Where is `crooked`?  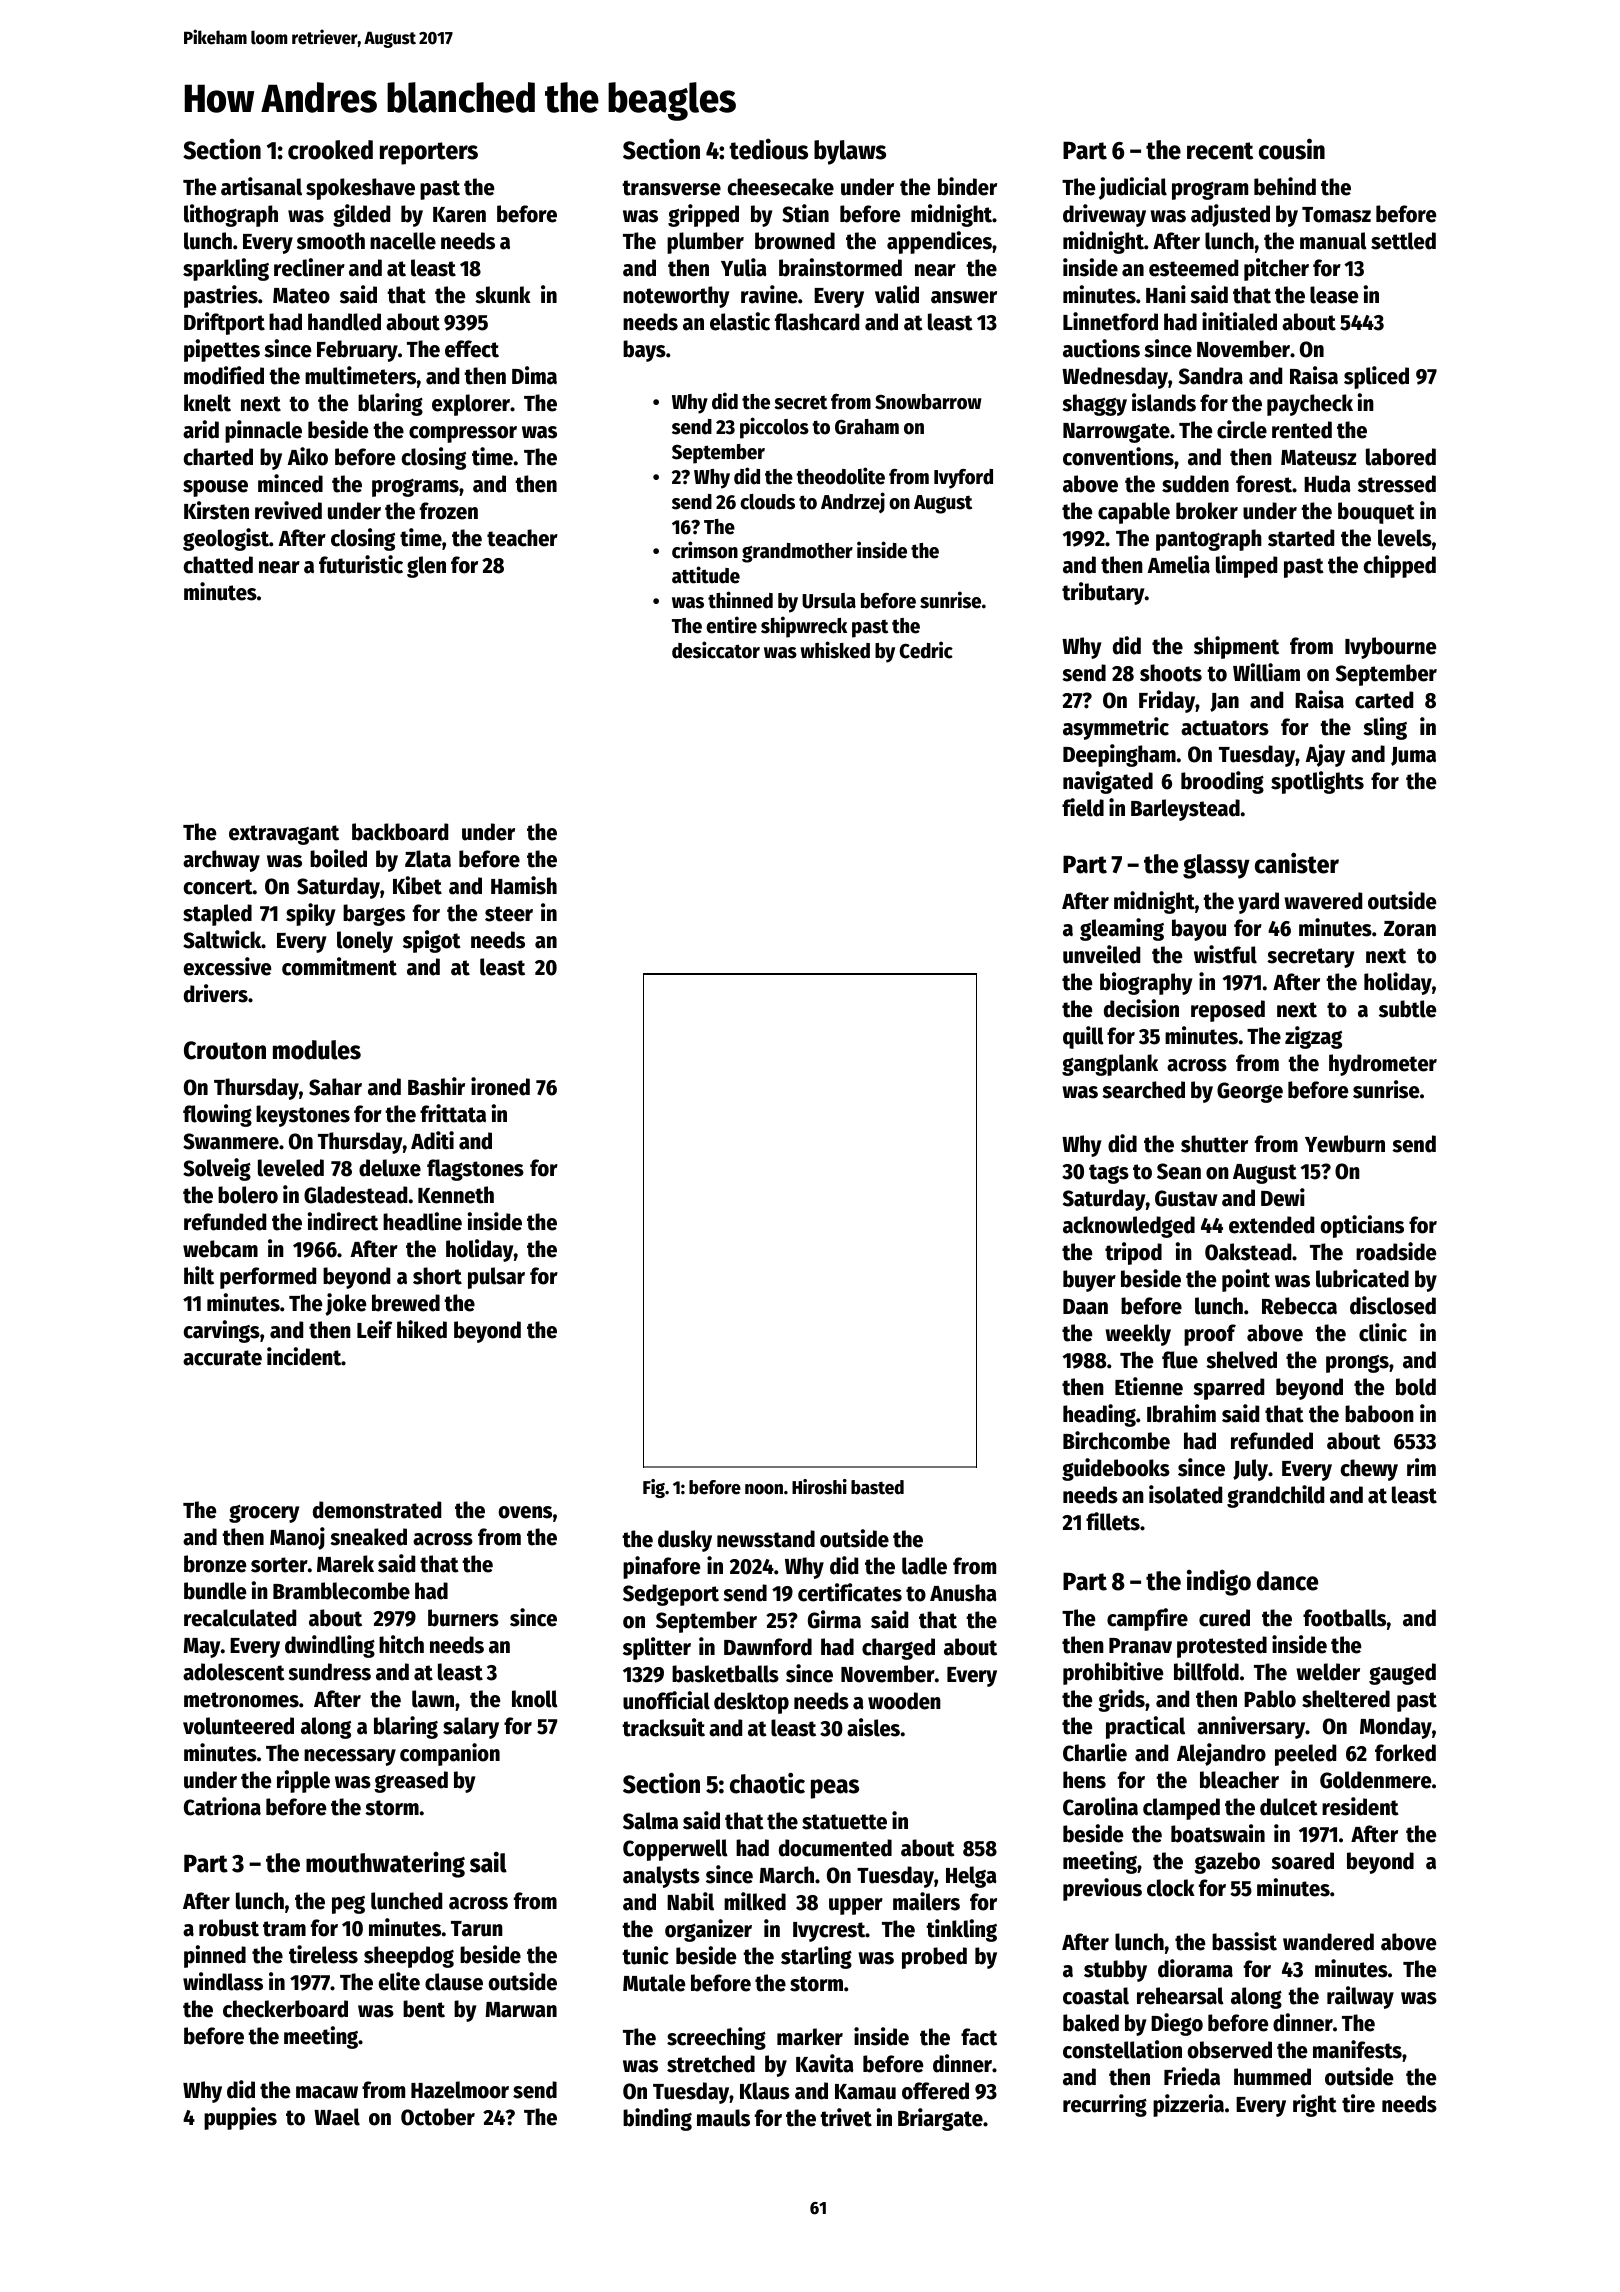
crooked is located at coordinates (330, 150).
